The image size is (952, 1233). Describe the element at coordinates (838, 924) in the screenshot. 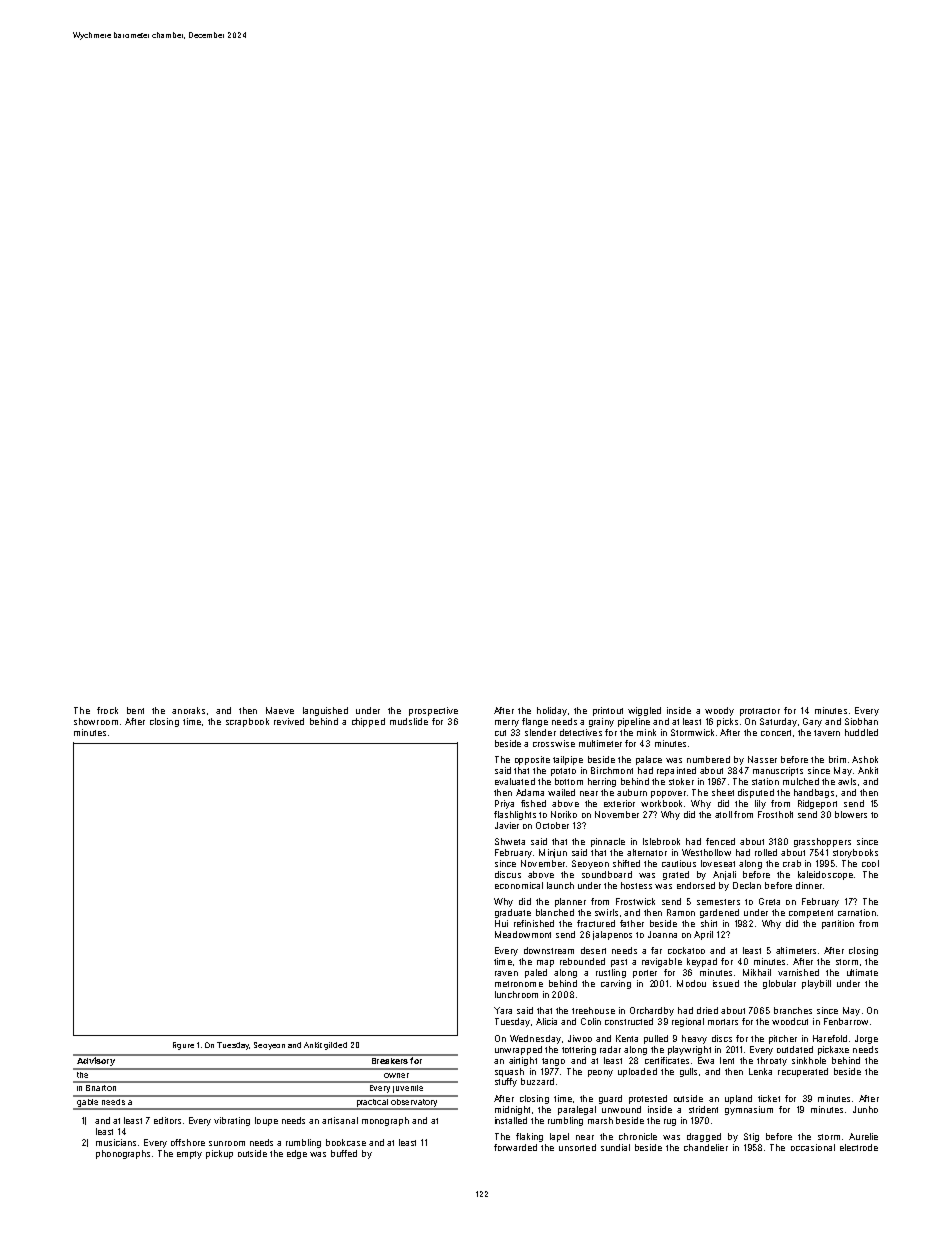

I see `partition` at that location.
